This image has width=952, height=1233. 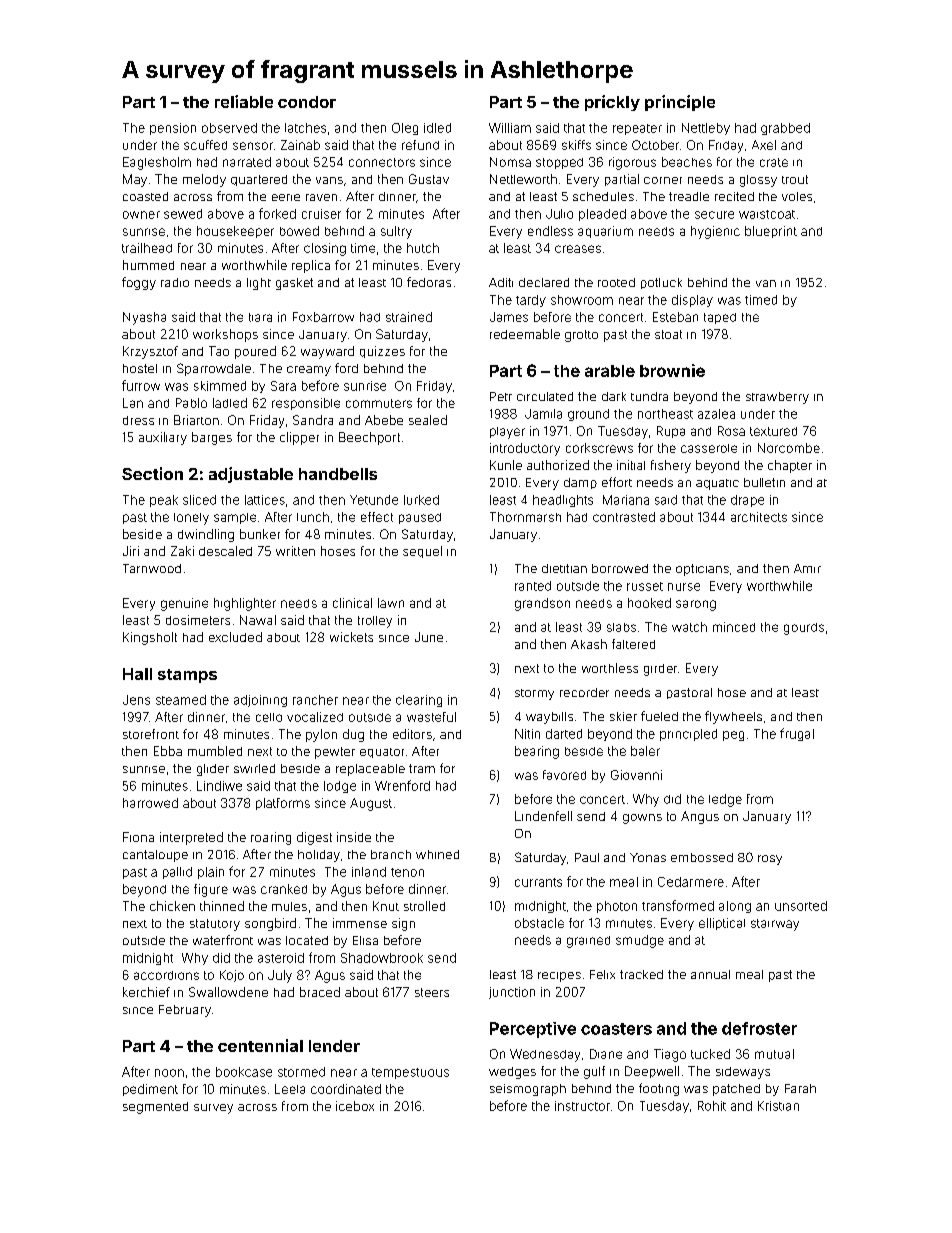 What do you see at coordinates (290, 1089) in the image?
I see `Leela` at bounding box center [290, 1089].
